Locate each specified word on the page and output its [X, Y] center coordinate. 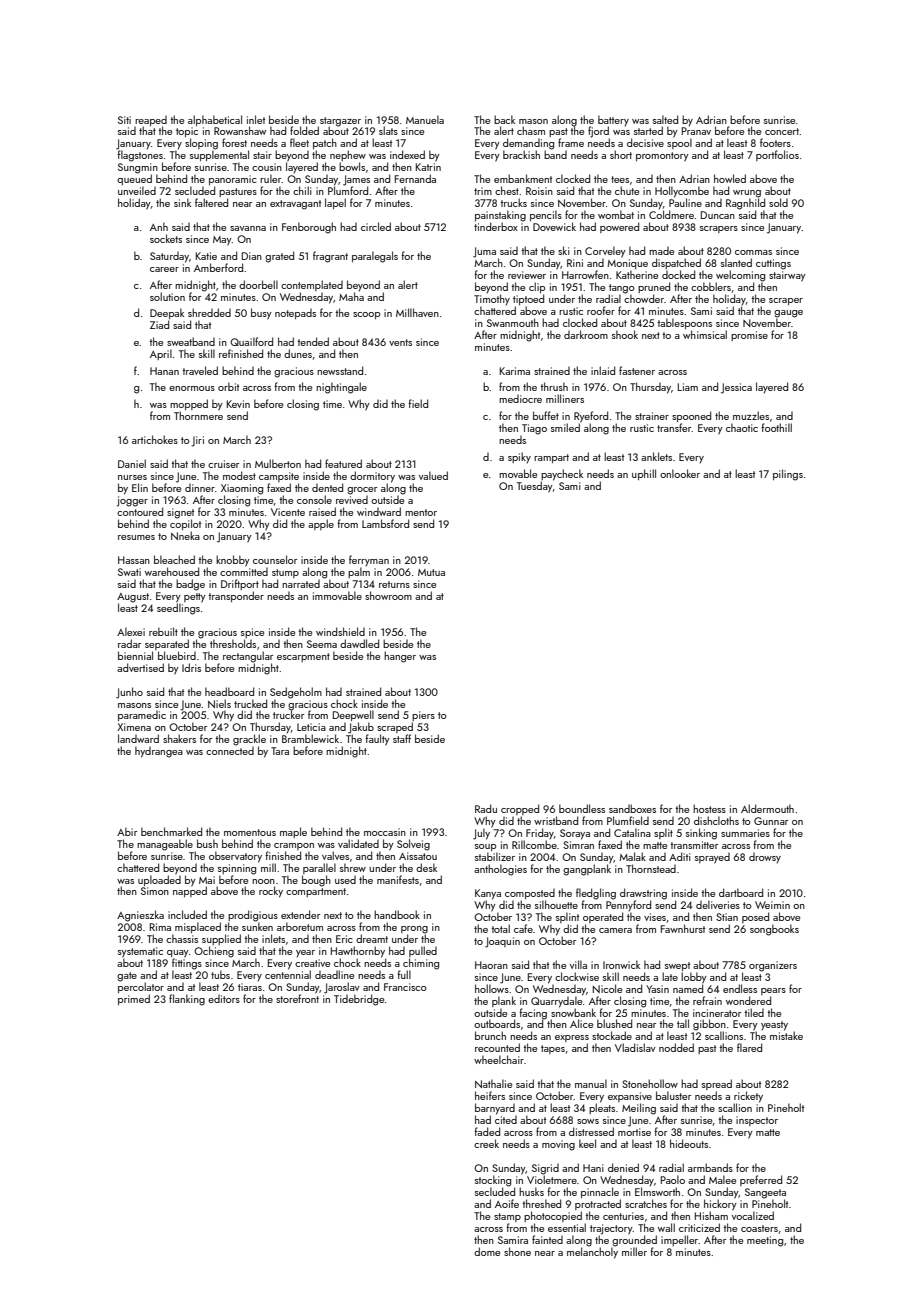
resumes [136, 537]
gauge [788, 314]
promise [749, 336]
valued [433, 475]
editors [224, 999]
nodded [676, 1047]
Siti [124, 120]
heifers [490, 1095]
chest [507, 190]
